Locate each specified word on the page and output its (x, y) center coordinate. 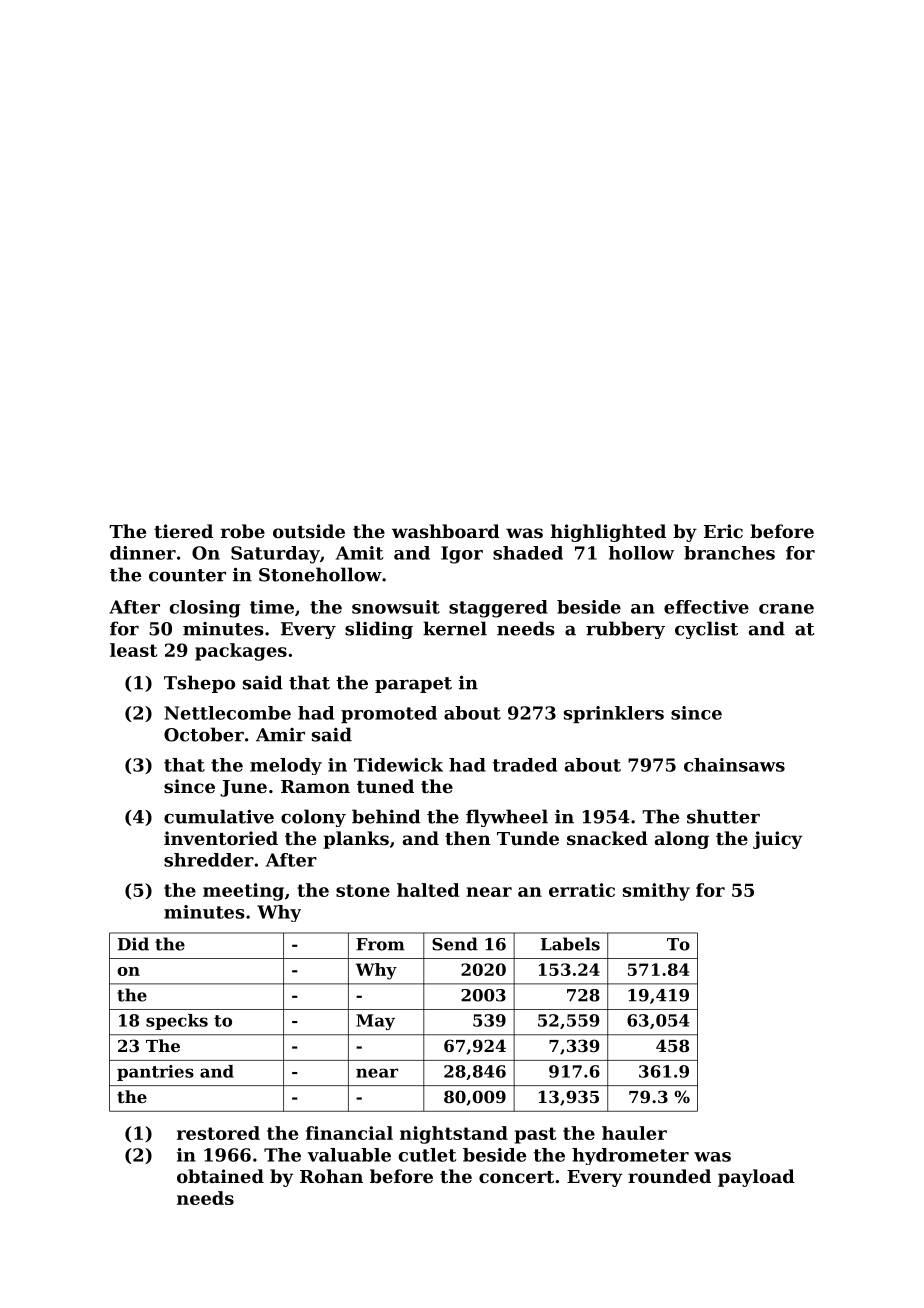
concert (516, 1177)
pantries (155, 1073)
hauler (634, 1133)
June (243, 788)
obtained (220, 1176)
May (375, 1022)
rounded (669, 1176)
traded (524, 765)
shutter (723, 816)
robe (243, 531)
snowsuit (396, 607)
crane (786, 609)
